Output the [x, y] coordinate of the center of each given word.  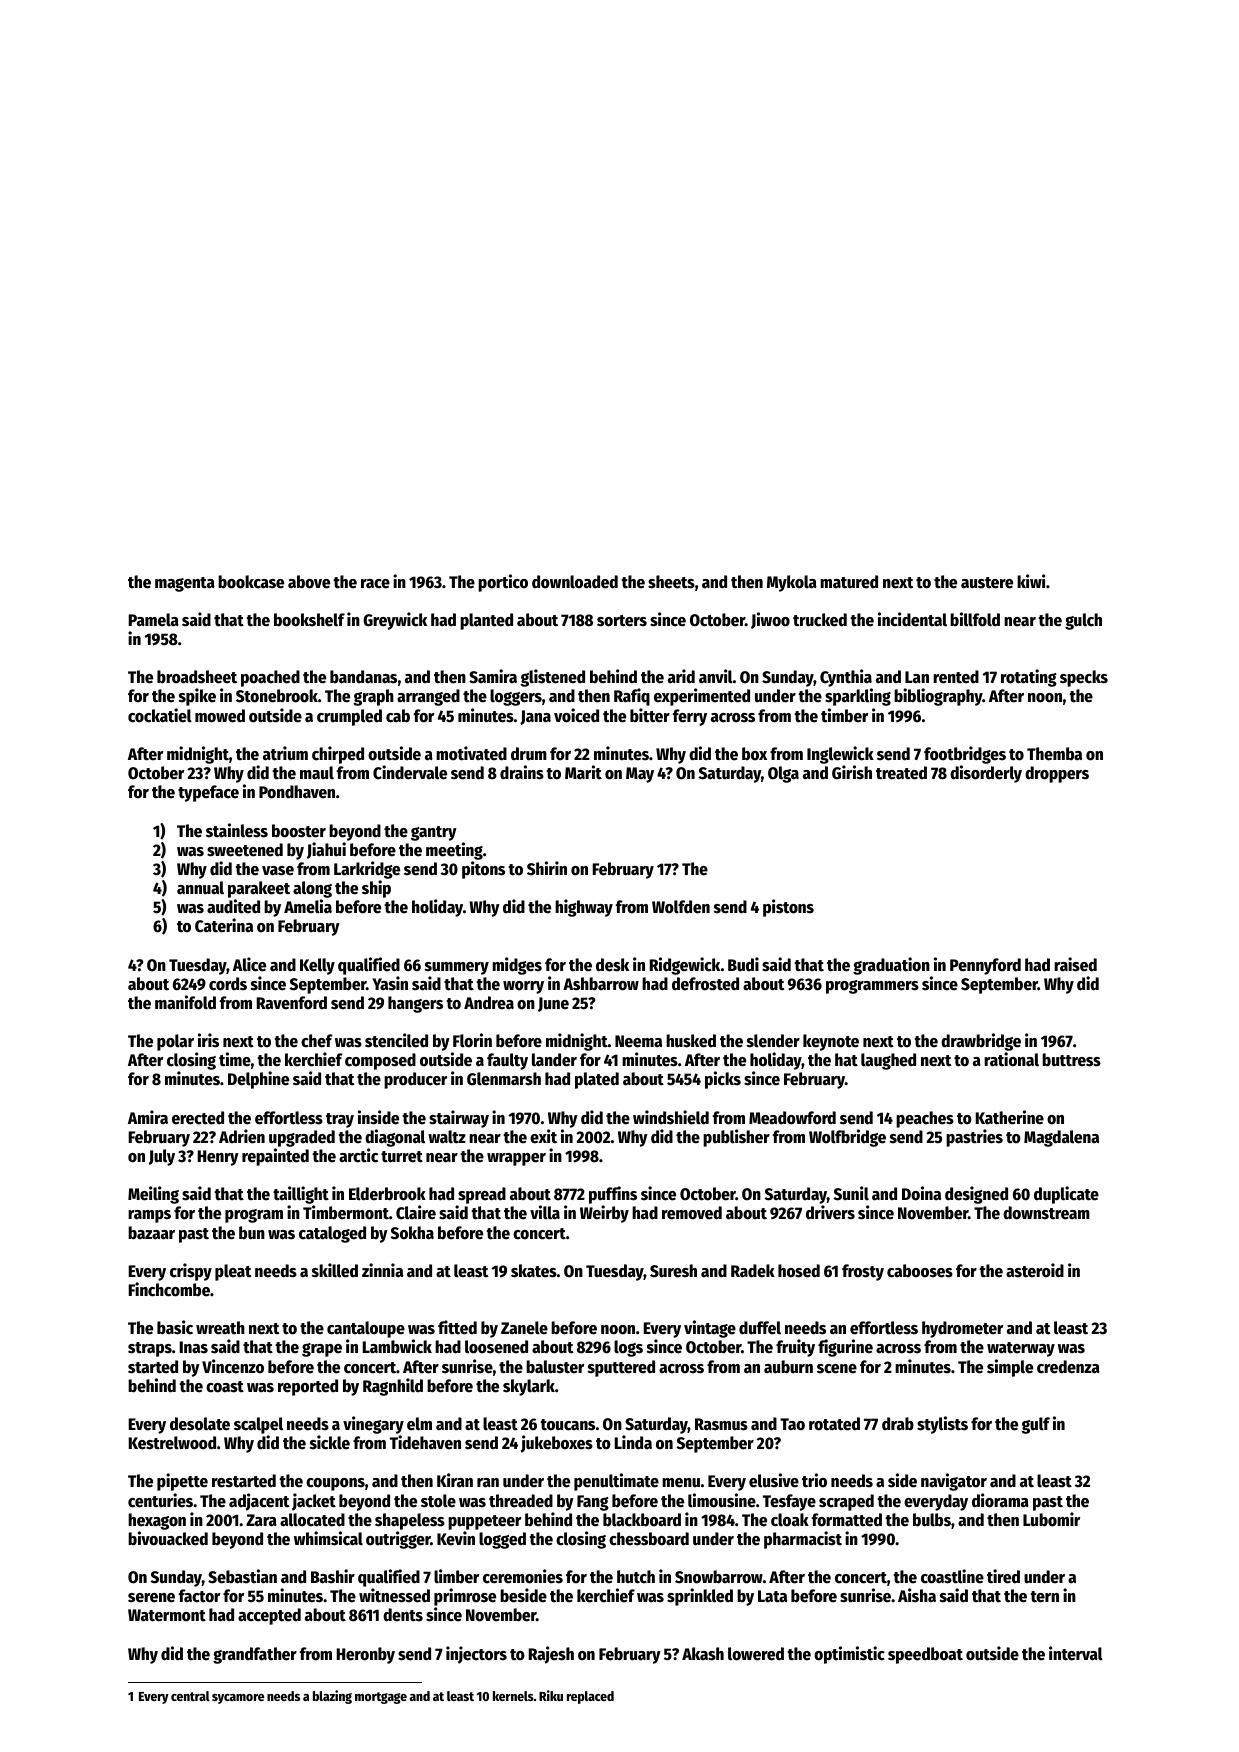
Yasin [390, 983]
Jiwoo [770, 620]
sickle [330, 1442]
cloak [790, 1520]
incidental [912, 619]
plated [597, 1080]
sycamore [238, 1699]
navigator [954, 1482]
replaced [590, 1697]
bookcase [251, 582]
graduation [891, 966]
